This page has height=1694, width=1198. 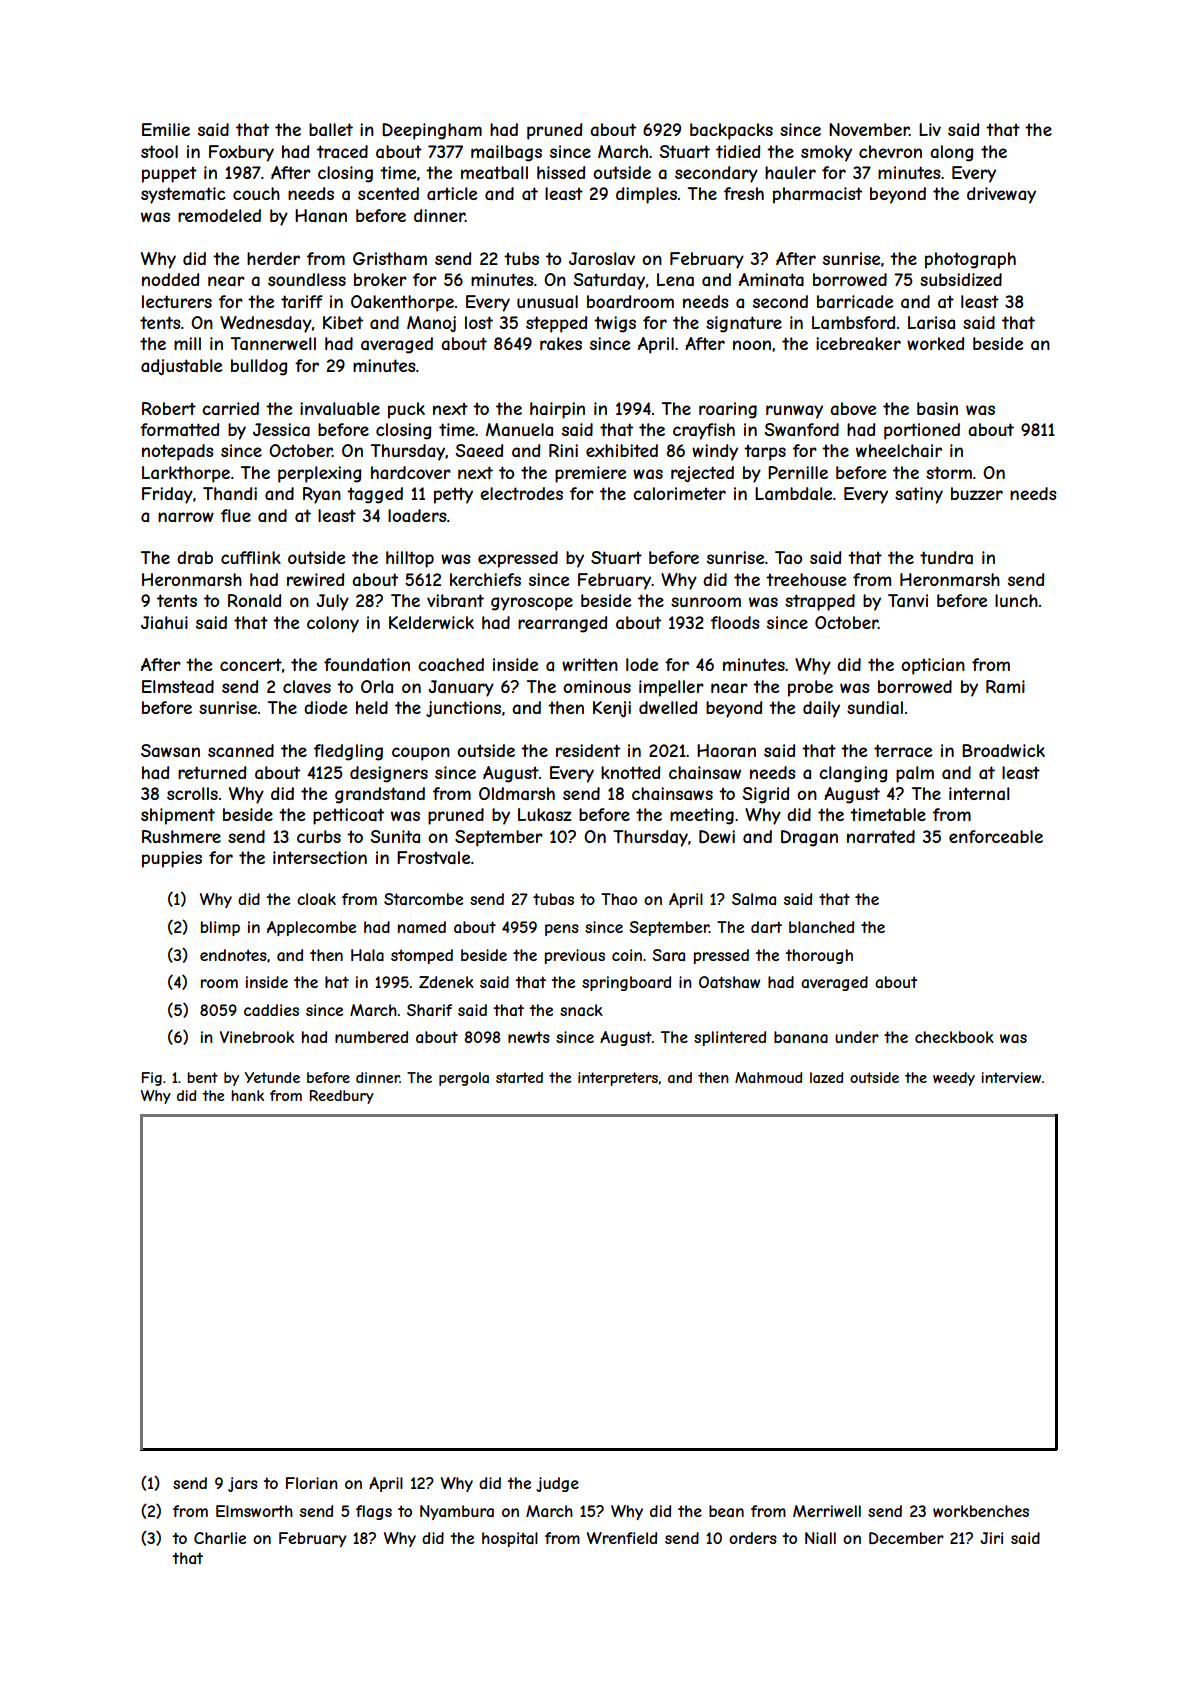 I want to click on hospital, so click(x=510, y=1539).
